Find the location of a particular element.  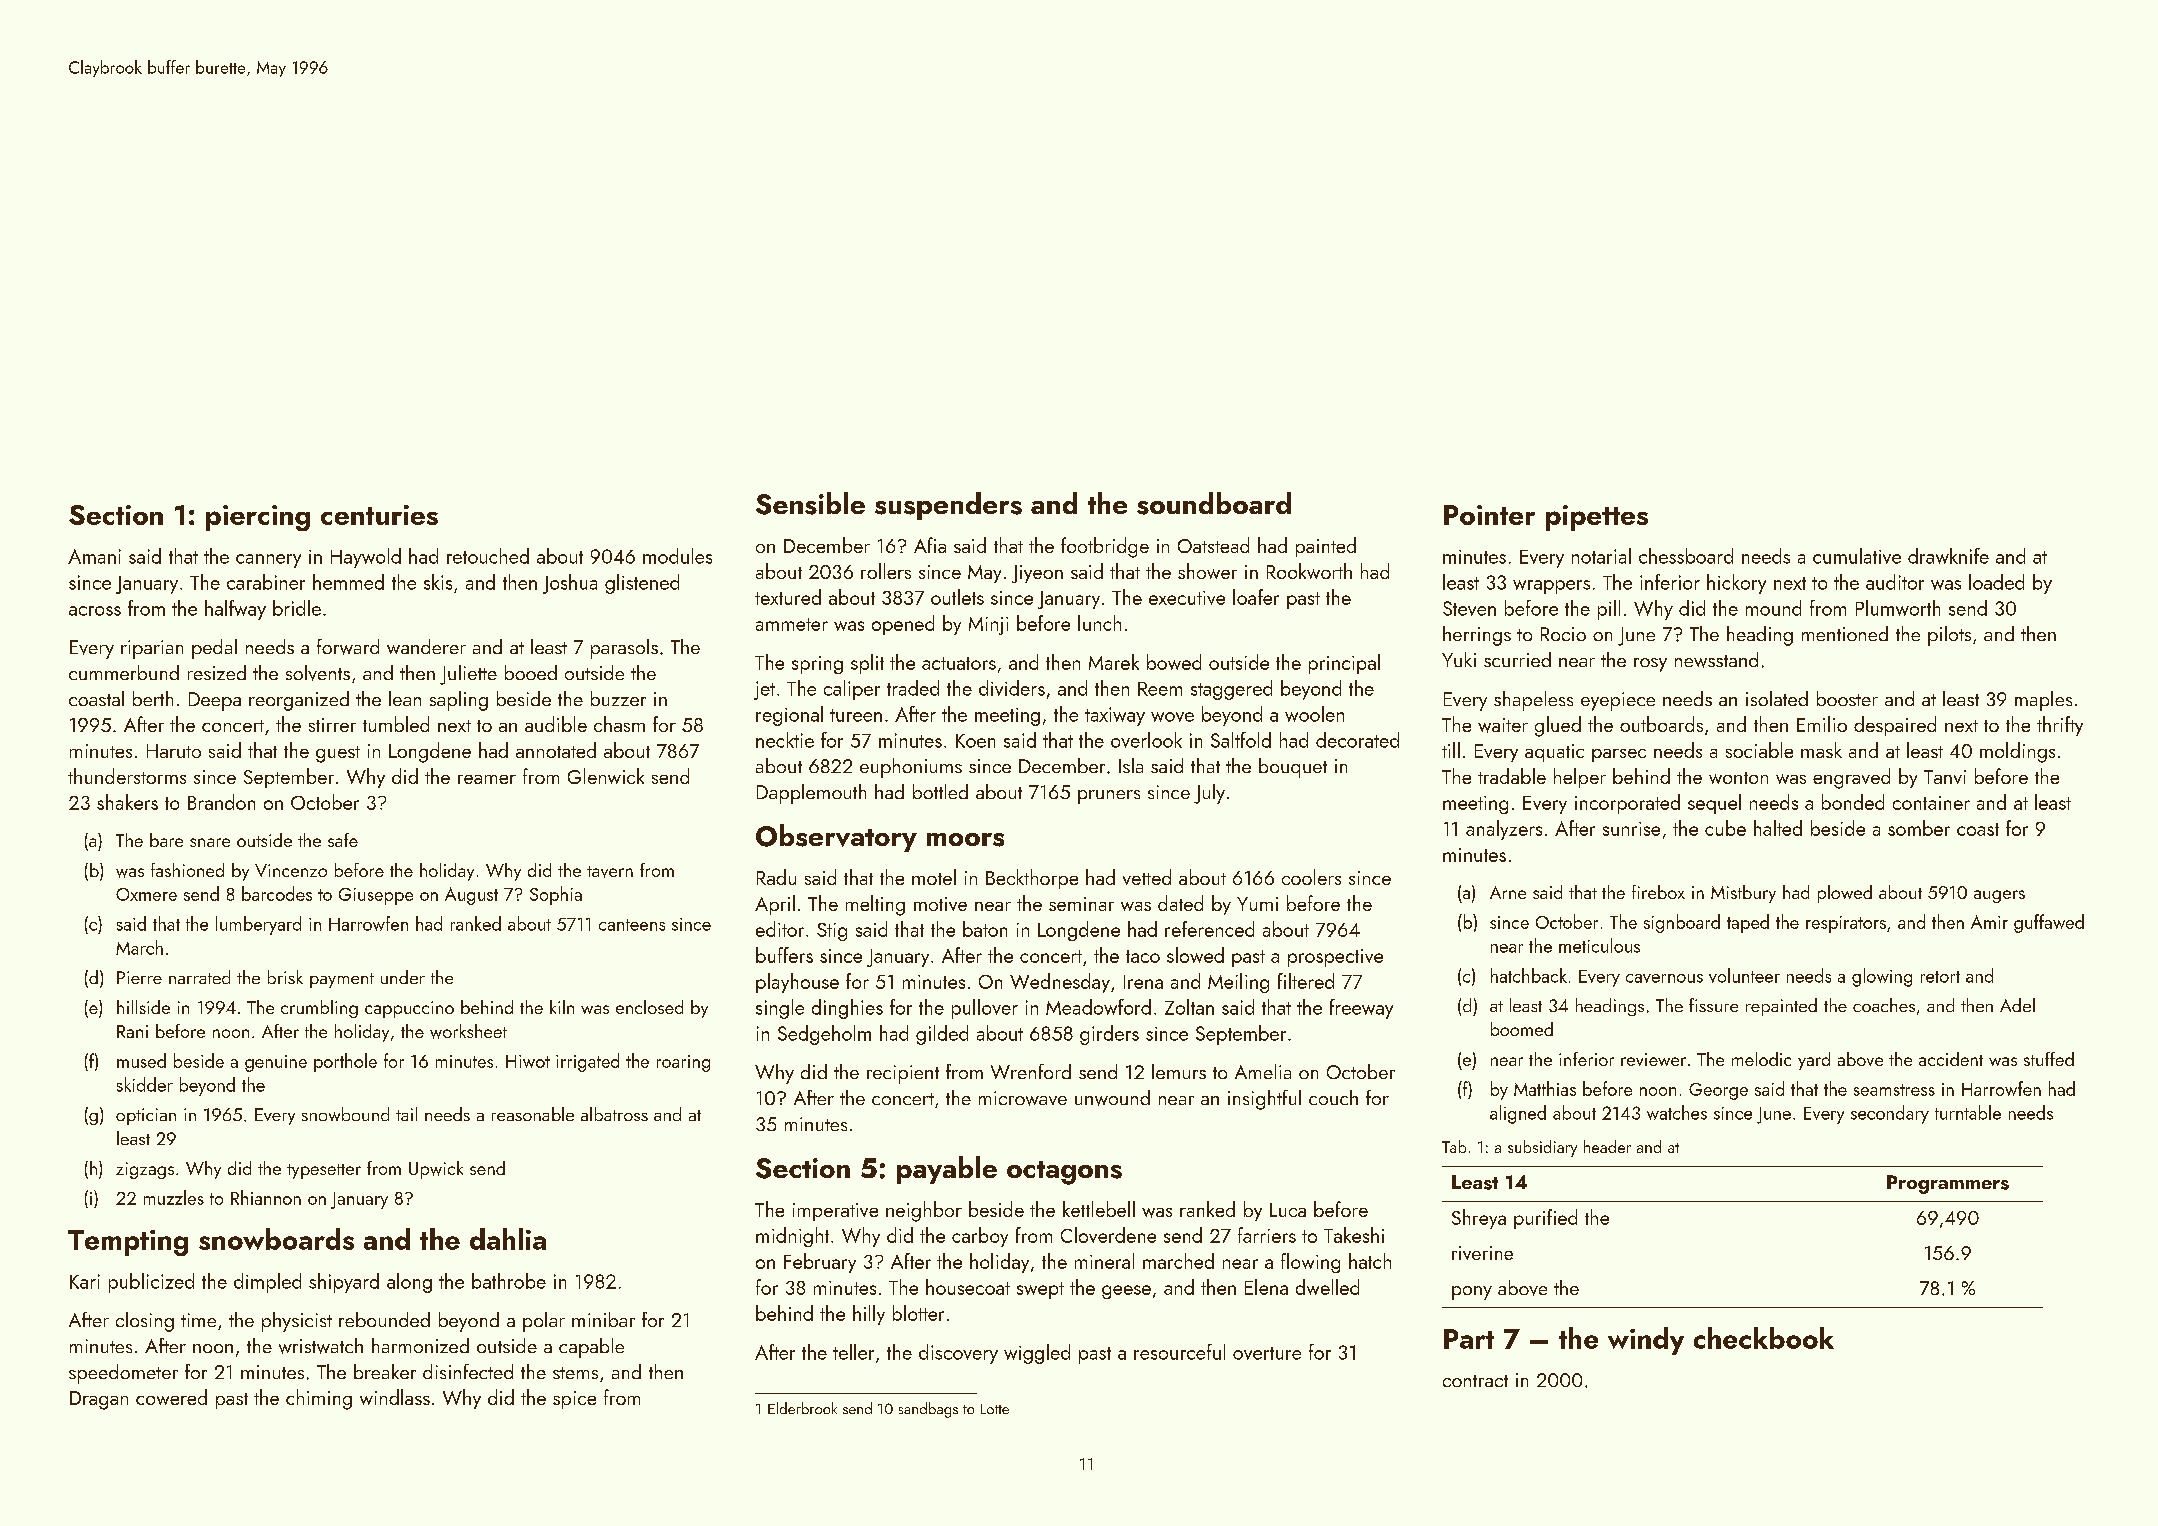

carabiner is located at coordinates (266, 582).
